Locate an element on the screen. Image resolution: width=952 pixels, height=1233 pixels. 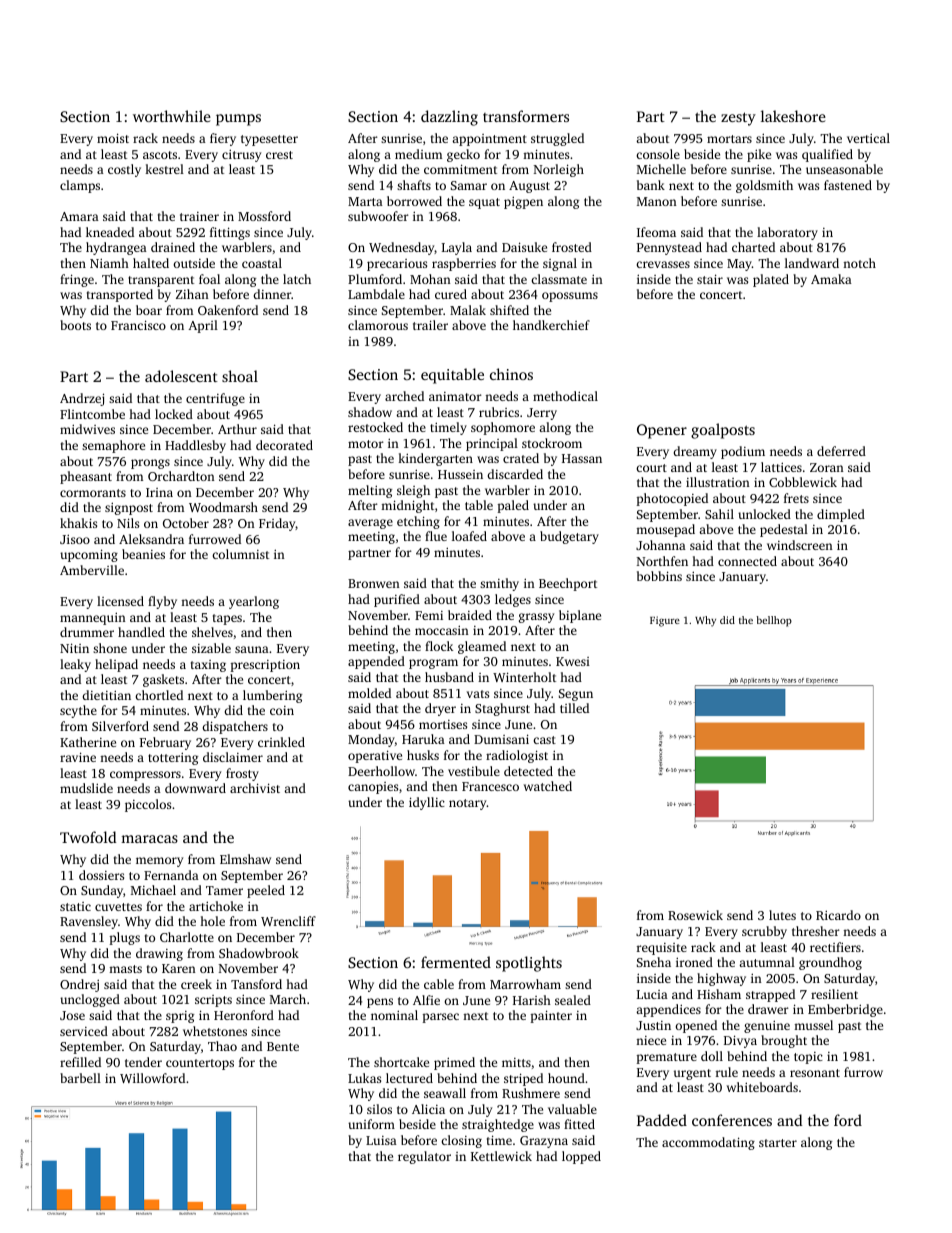
zesty is located at coordinates (738, 119).
